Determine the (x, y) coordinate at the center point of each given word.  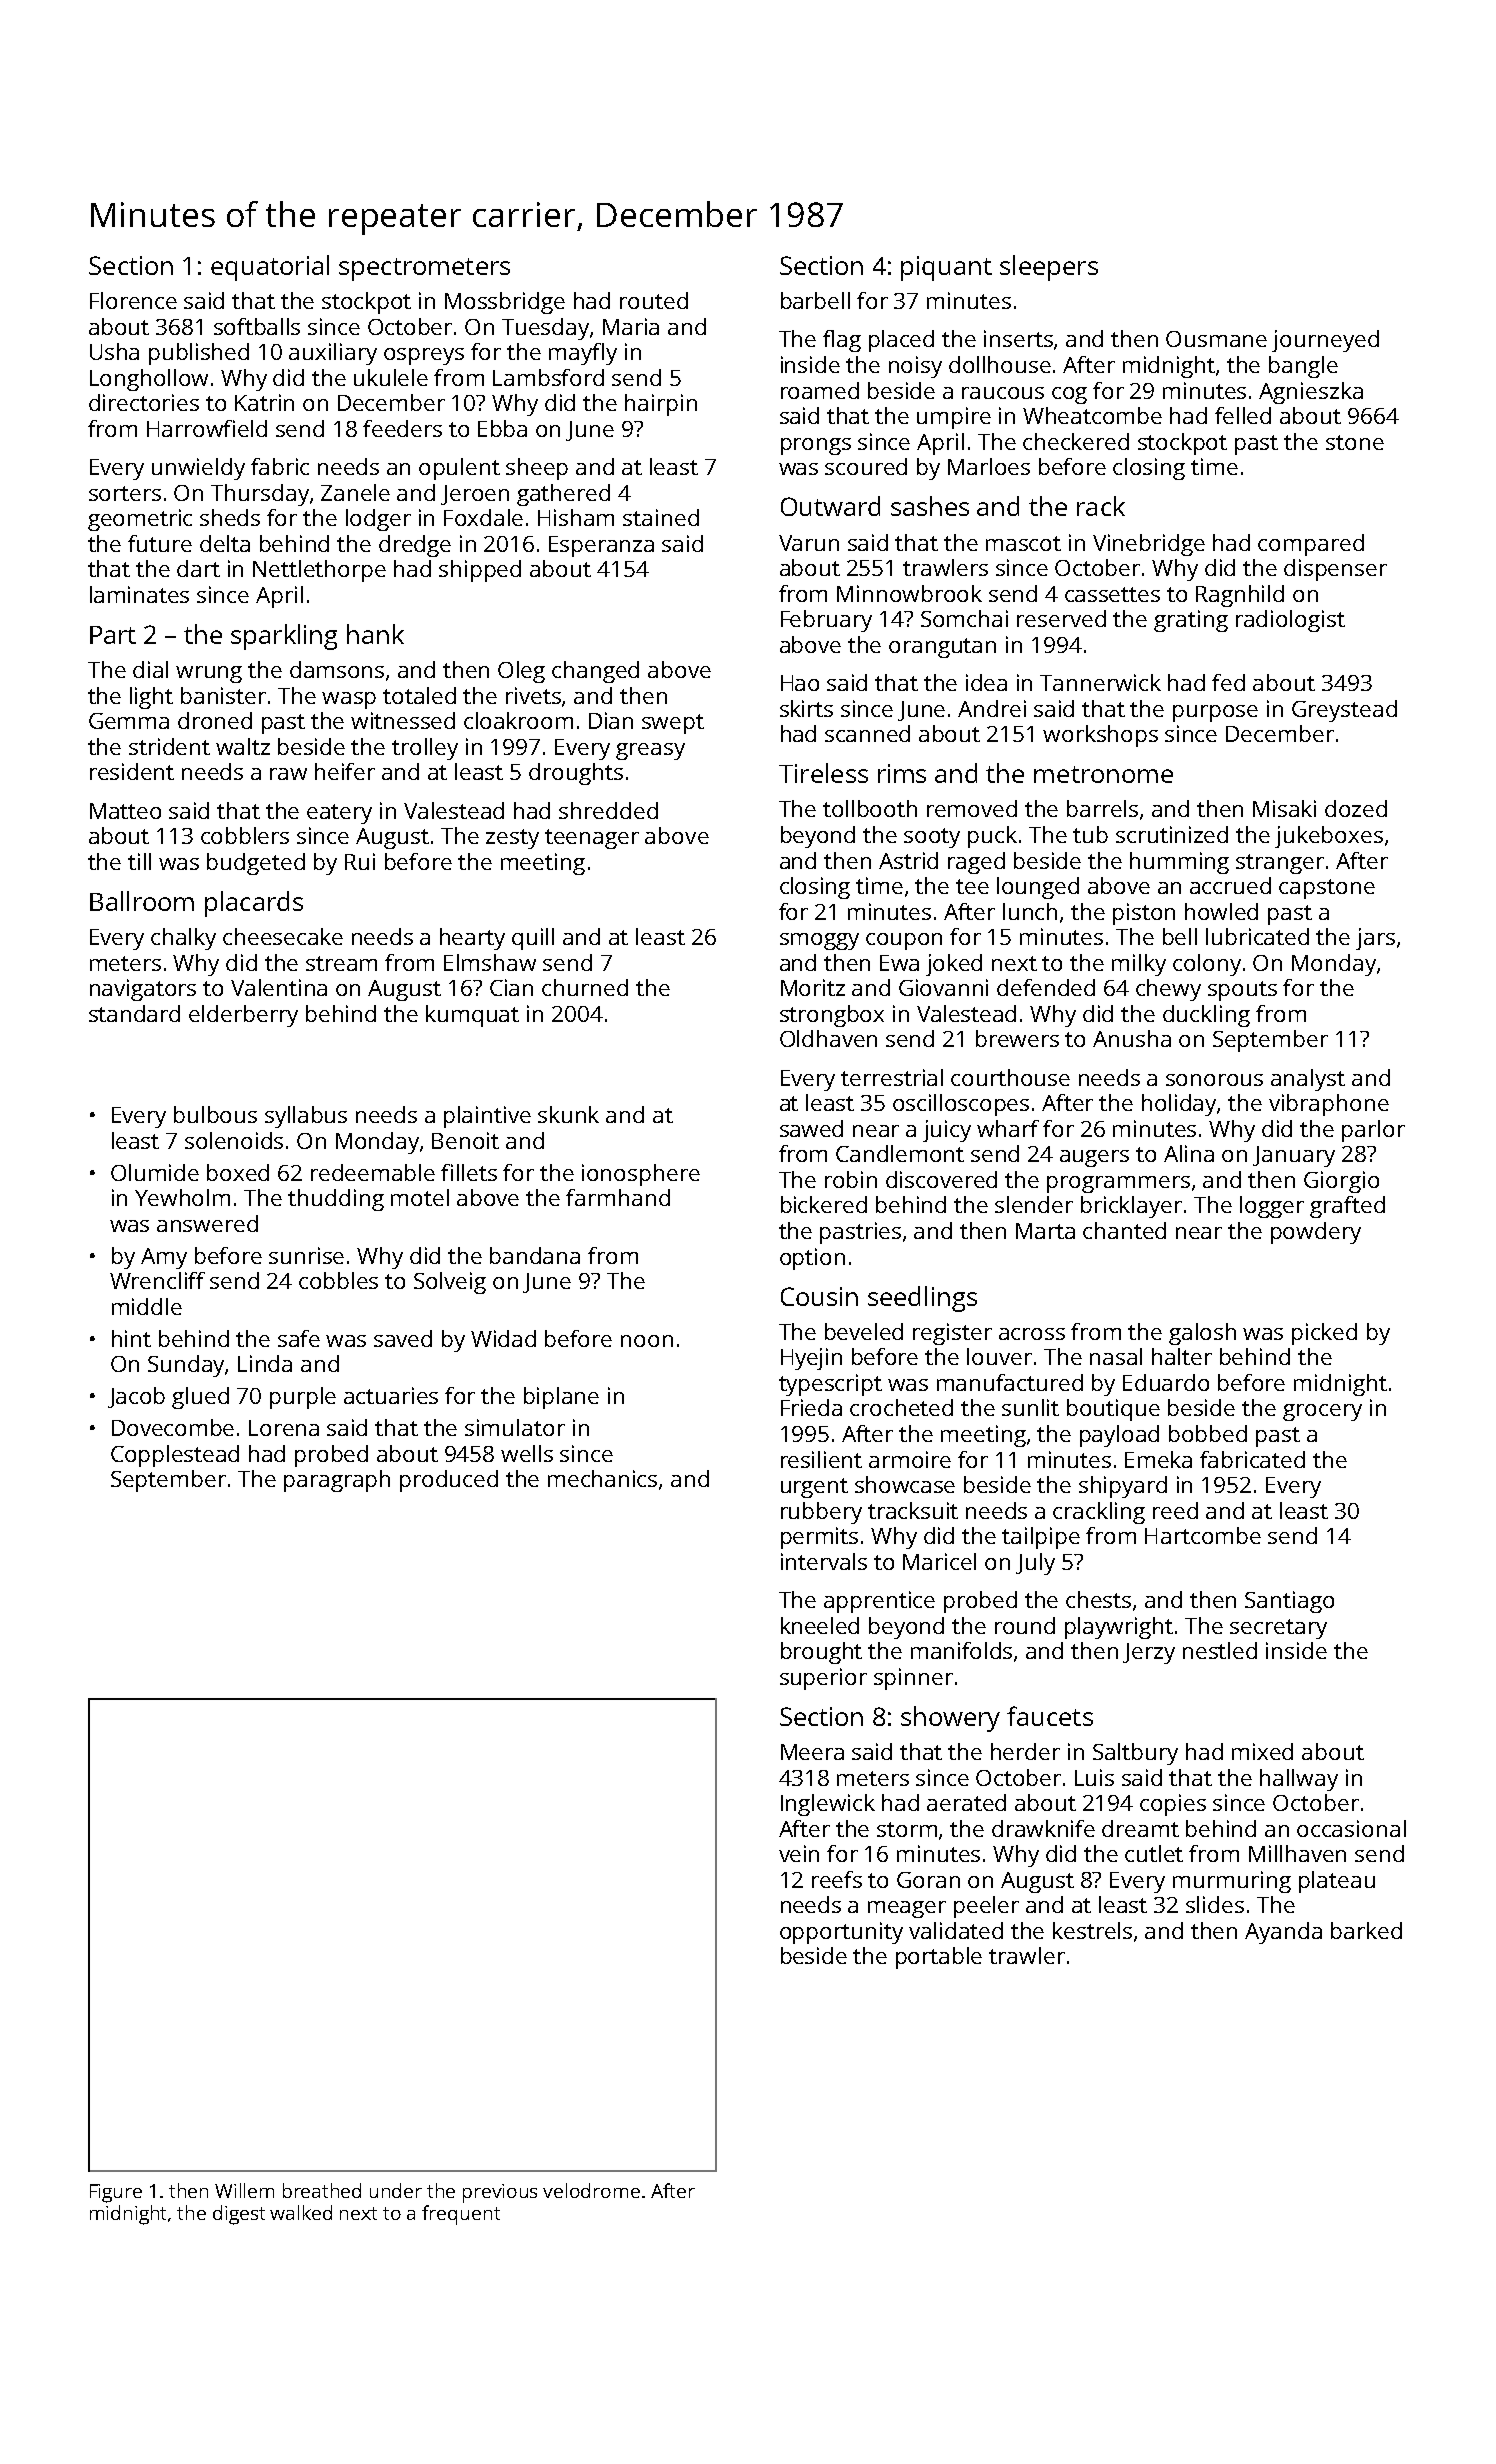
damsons (337, 669)
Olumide (155, 1172)
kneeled (820, 1625)
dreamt (1140, 1828)
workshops (1100, 736)
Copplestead (175, 1456)
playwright (1119, 1628)
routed (654, 300)
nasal (1116, 1356)
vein (799, 1853)
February (826, 621)
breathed (322, 2190)
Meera (812, 1752)
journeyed (1325, 341)
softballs (257, 326)
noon (647, 1341)
